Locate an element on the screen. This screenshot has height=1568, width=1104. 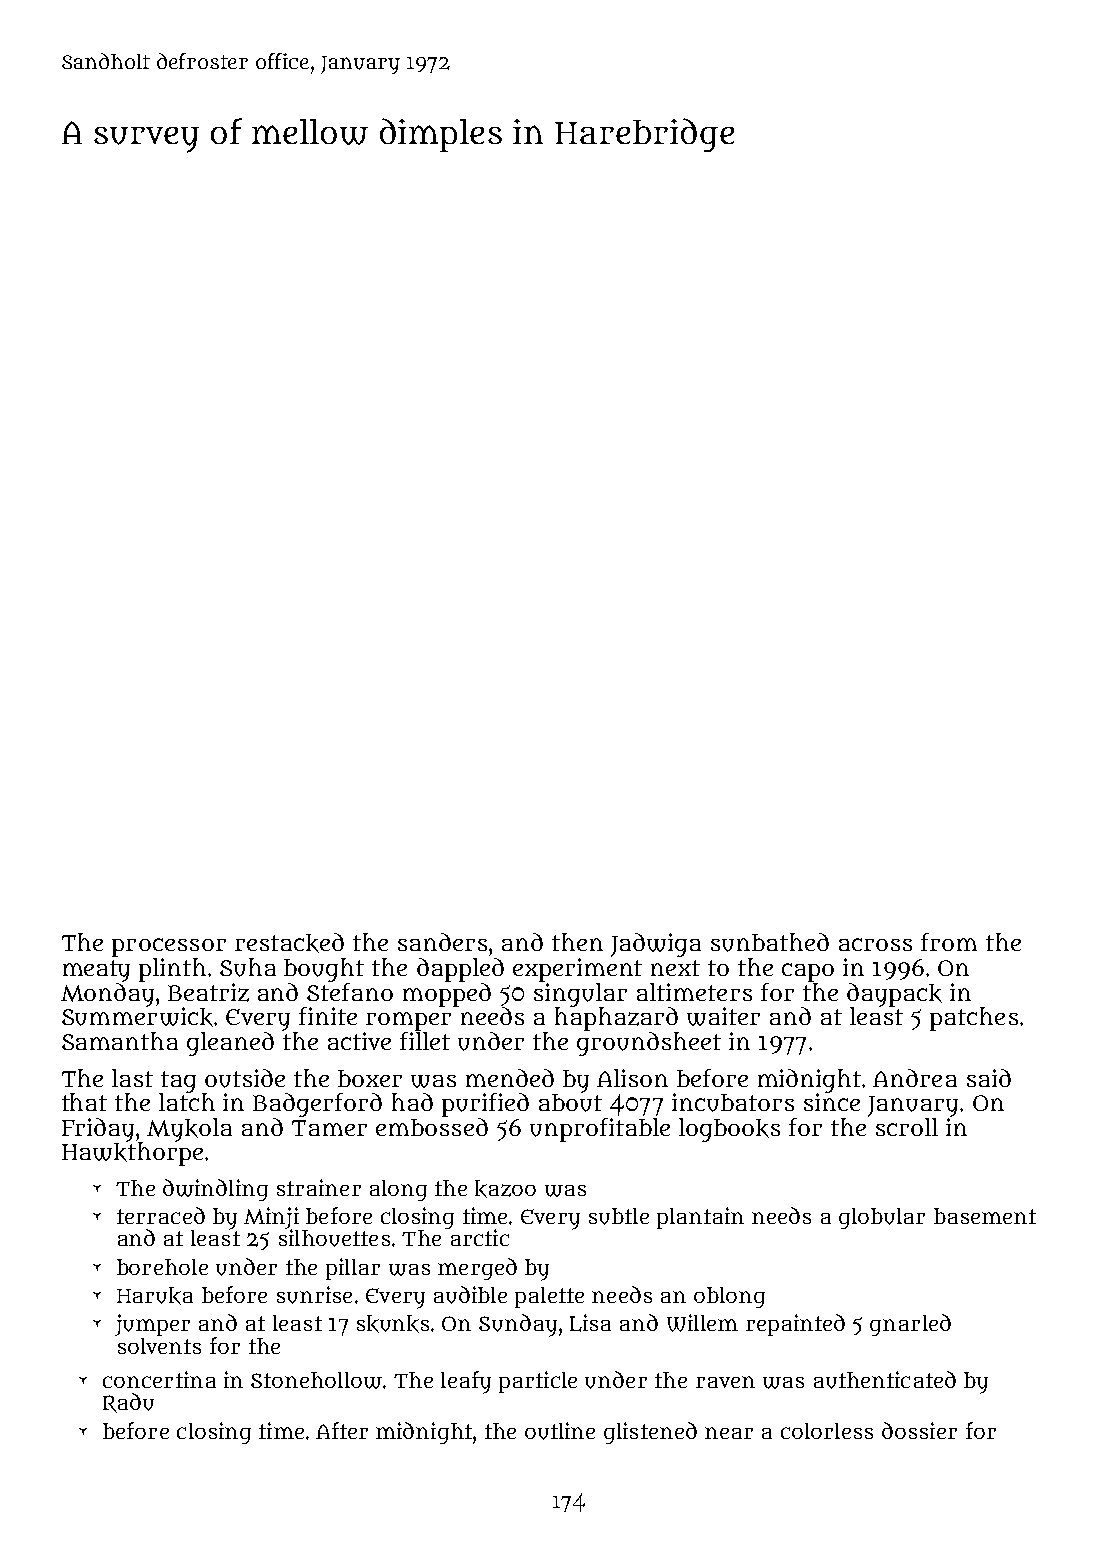
Jadwiga is located at coordinates (656, 945).
